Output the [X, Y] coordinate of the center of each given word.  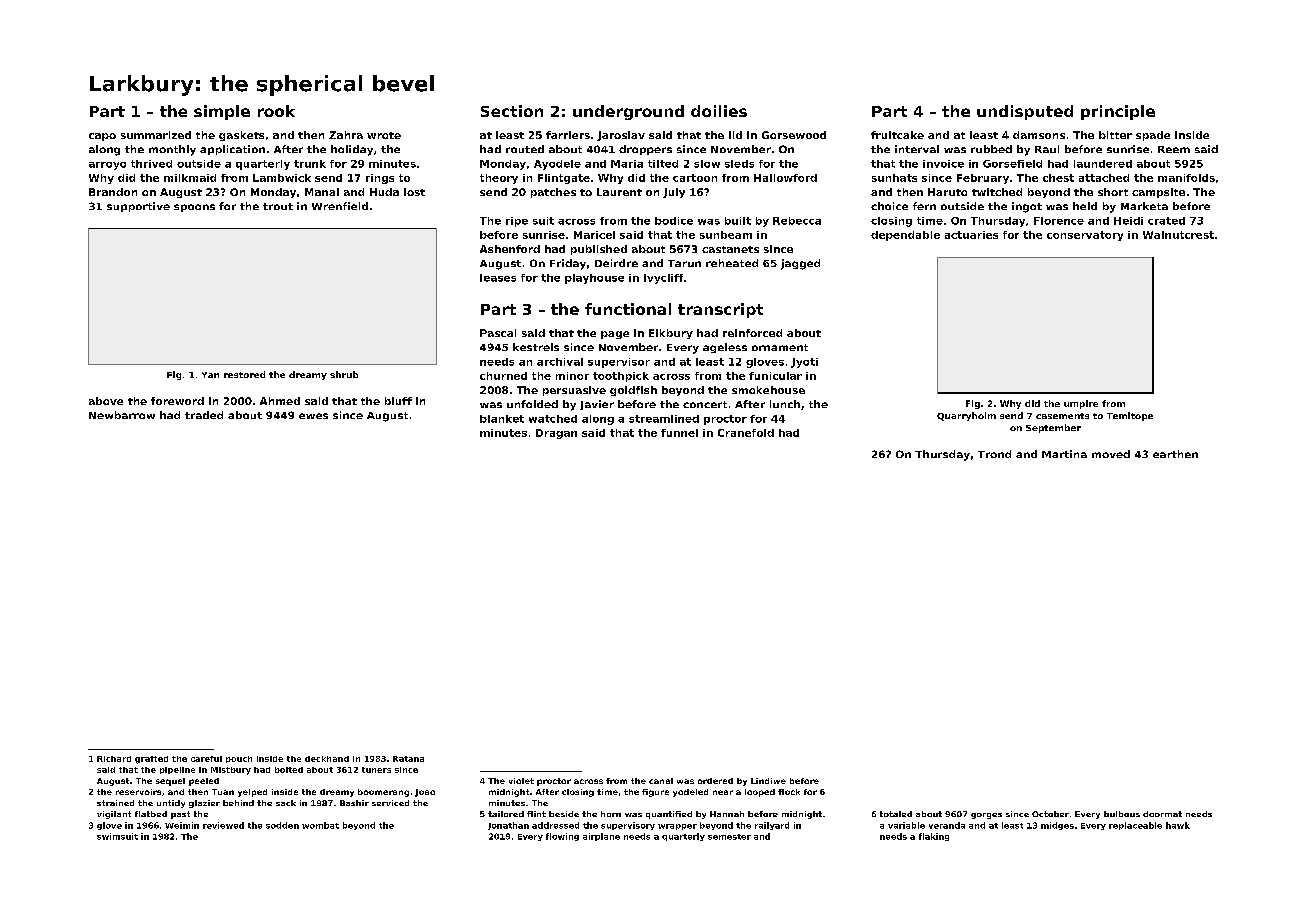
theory [499, 179]
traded [204, 415]
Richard [114, 759]
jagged [800, 264]
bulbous [1122, 814]
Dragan [556, 434]
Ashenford [510, 249]
